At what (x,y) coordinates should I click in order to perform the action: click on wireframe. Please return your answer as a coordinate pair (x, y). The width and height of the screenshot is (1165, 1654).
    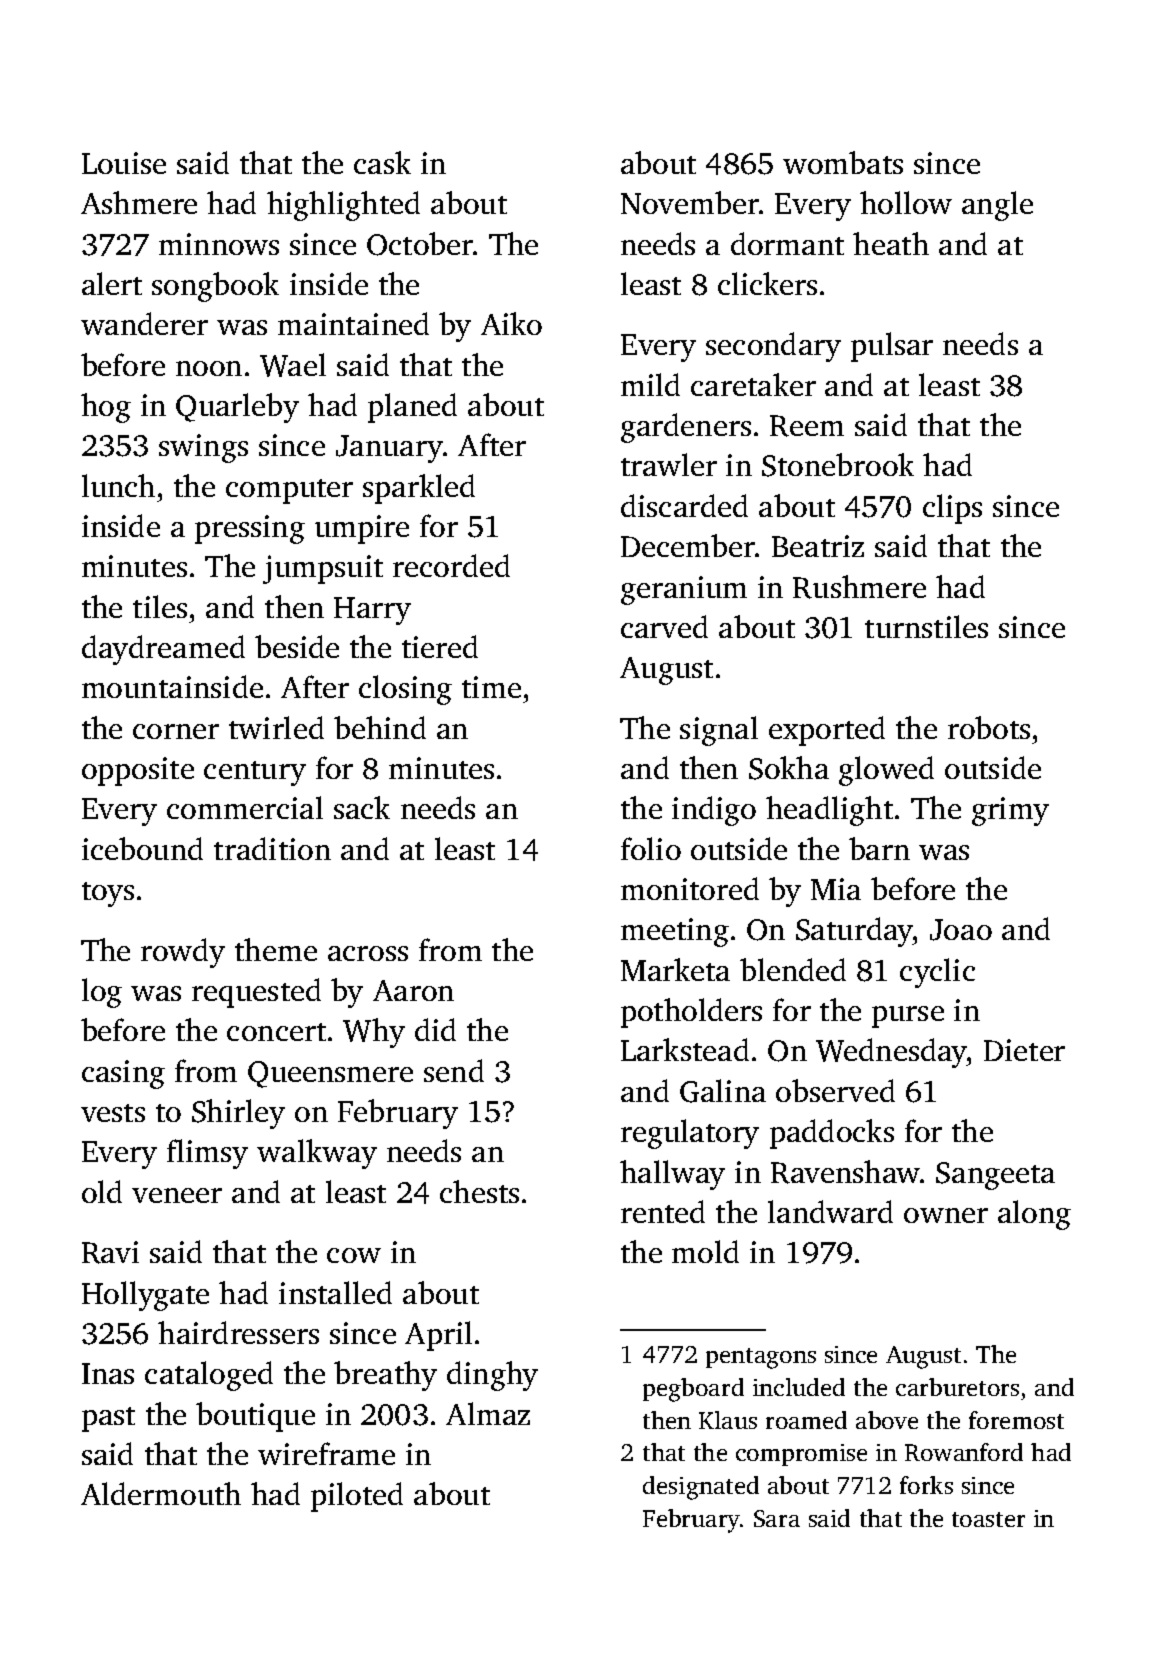
    Looking at the image, I should click on (326, 1453).
